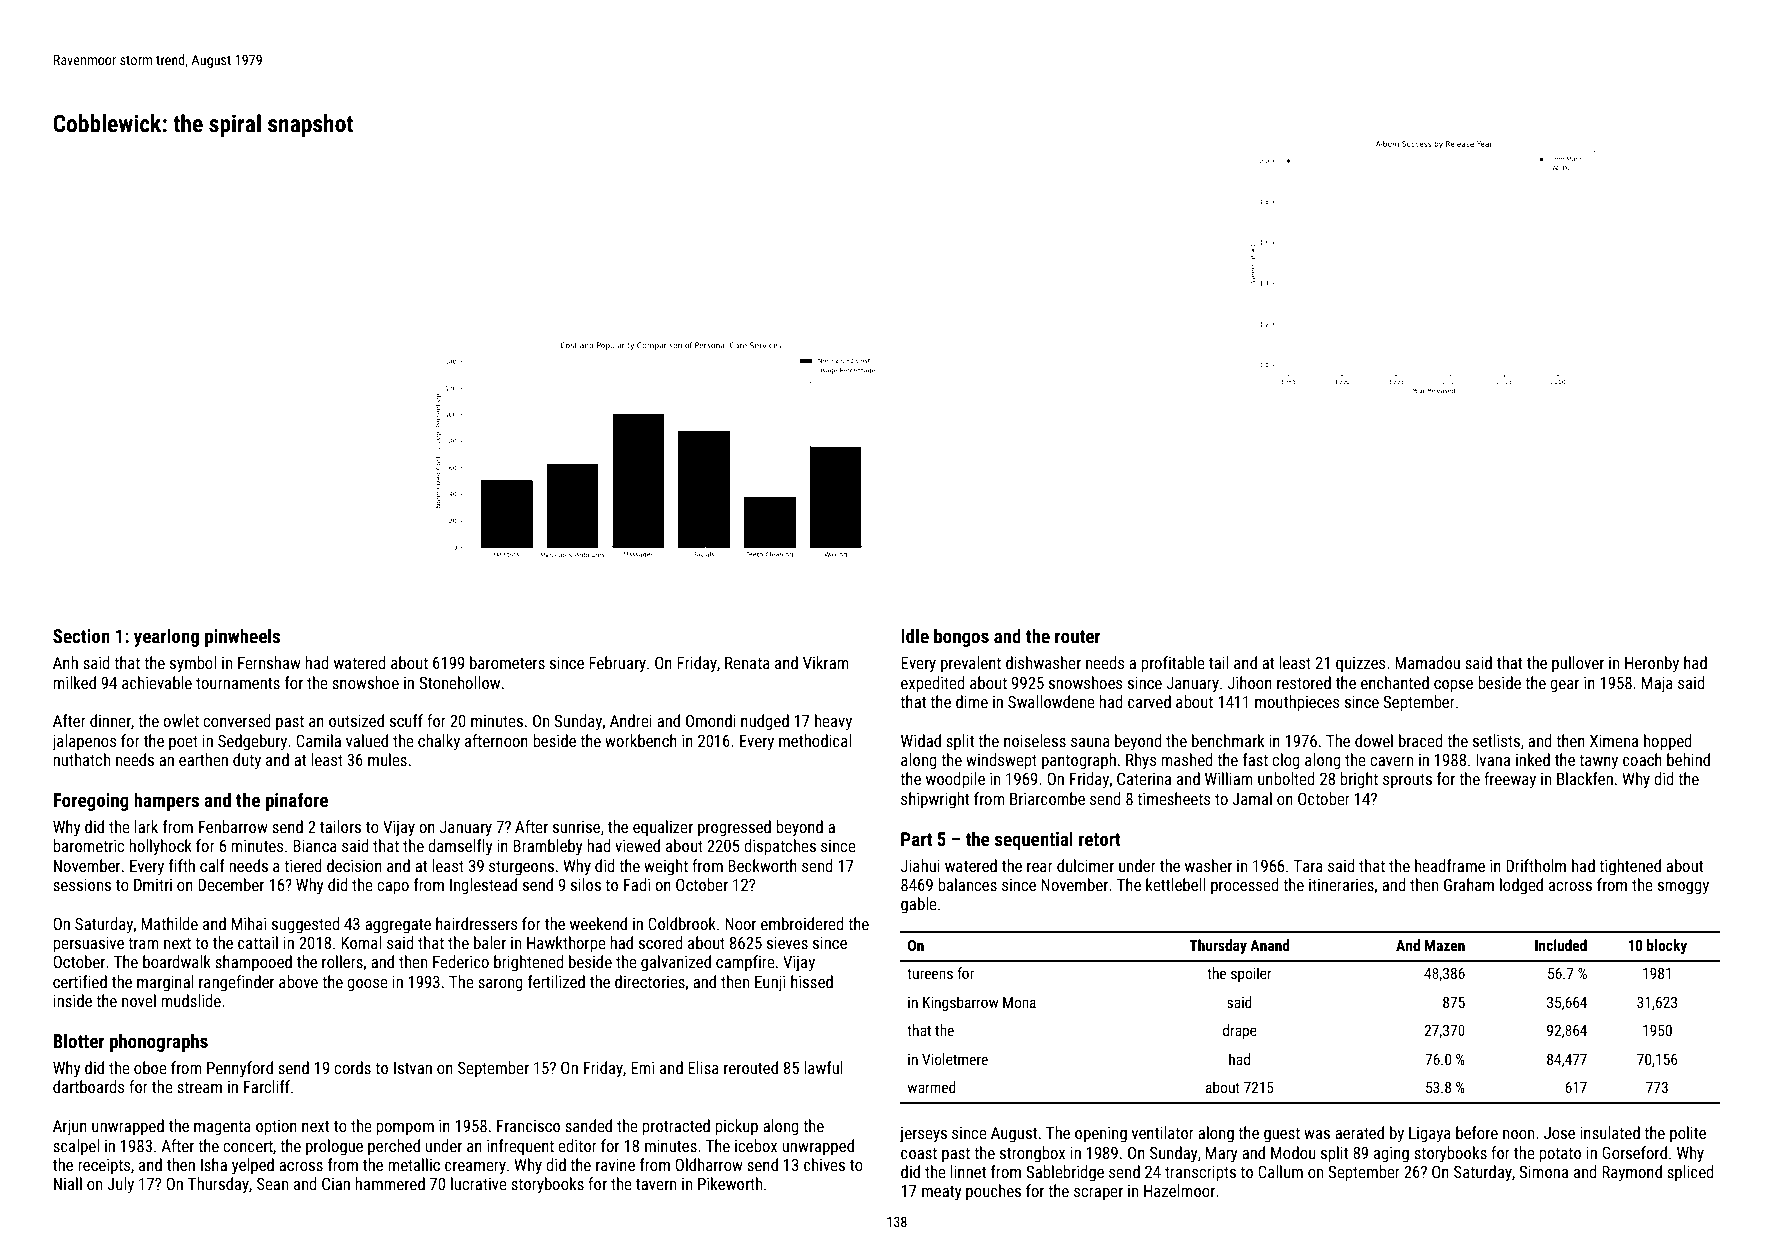 This screenshot has height=1254, width=1773. What do you see at coordinates (1308, 866) in the screenshot?
I see `Tara` at bounding box center [1308, 866].
